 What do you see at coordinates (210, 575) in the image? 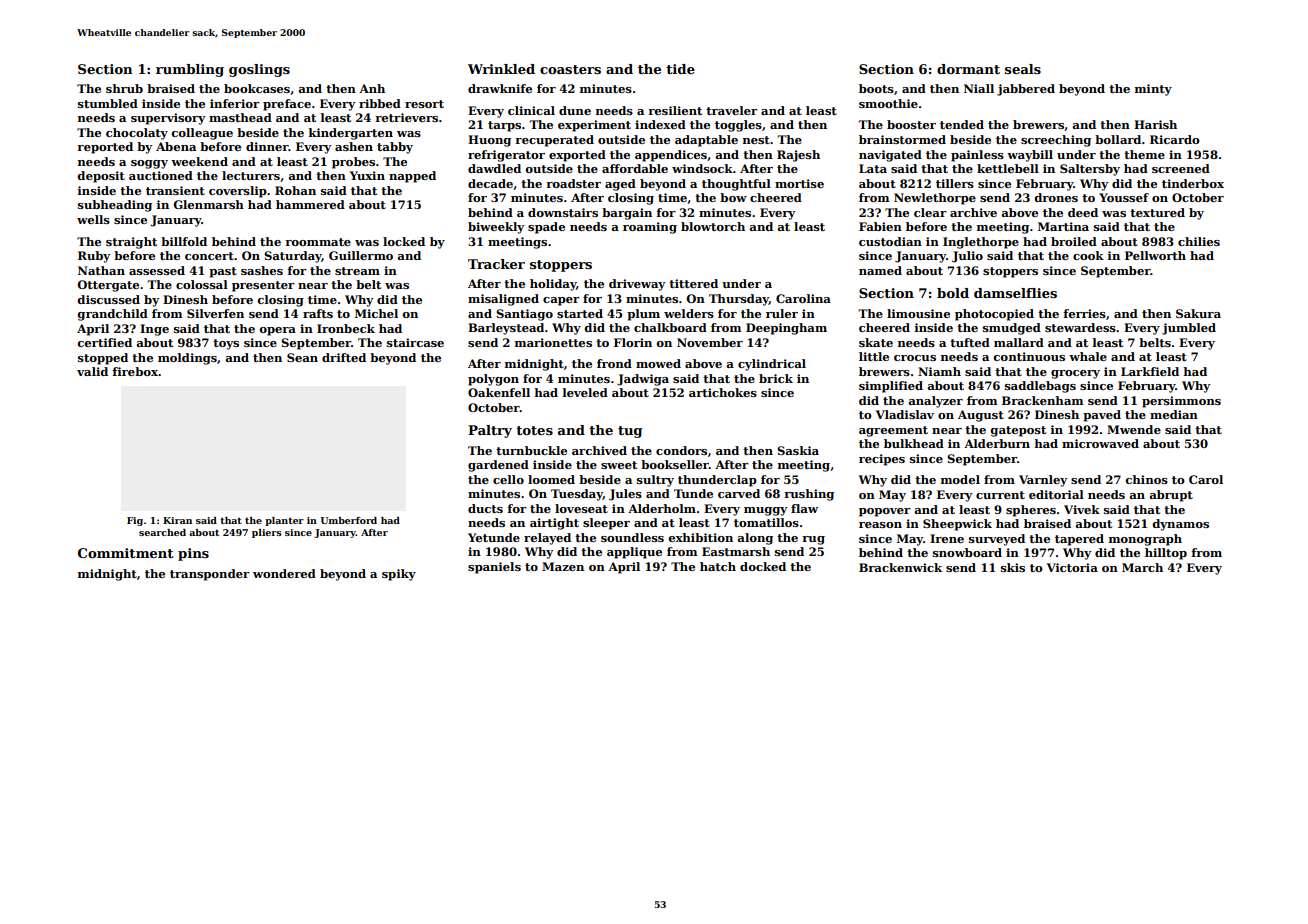
I see `transponder` at bounding box center [210, 575].
